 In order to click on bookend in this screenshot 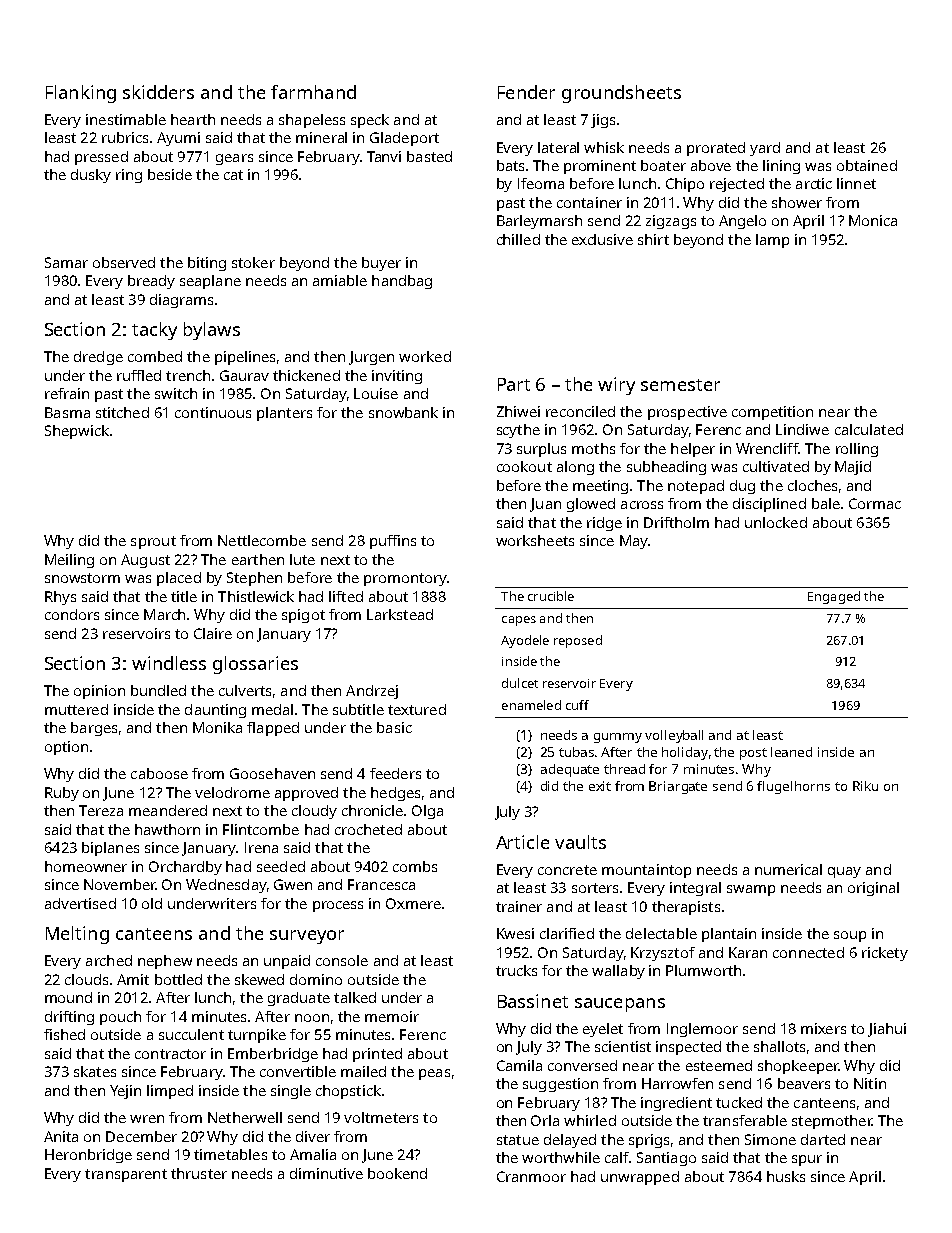, I will do `click(397, 1173)`.
